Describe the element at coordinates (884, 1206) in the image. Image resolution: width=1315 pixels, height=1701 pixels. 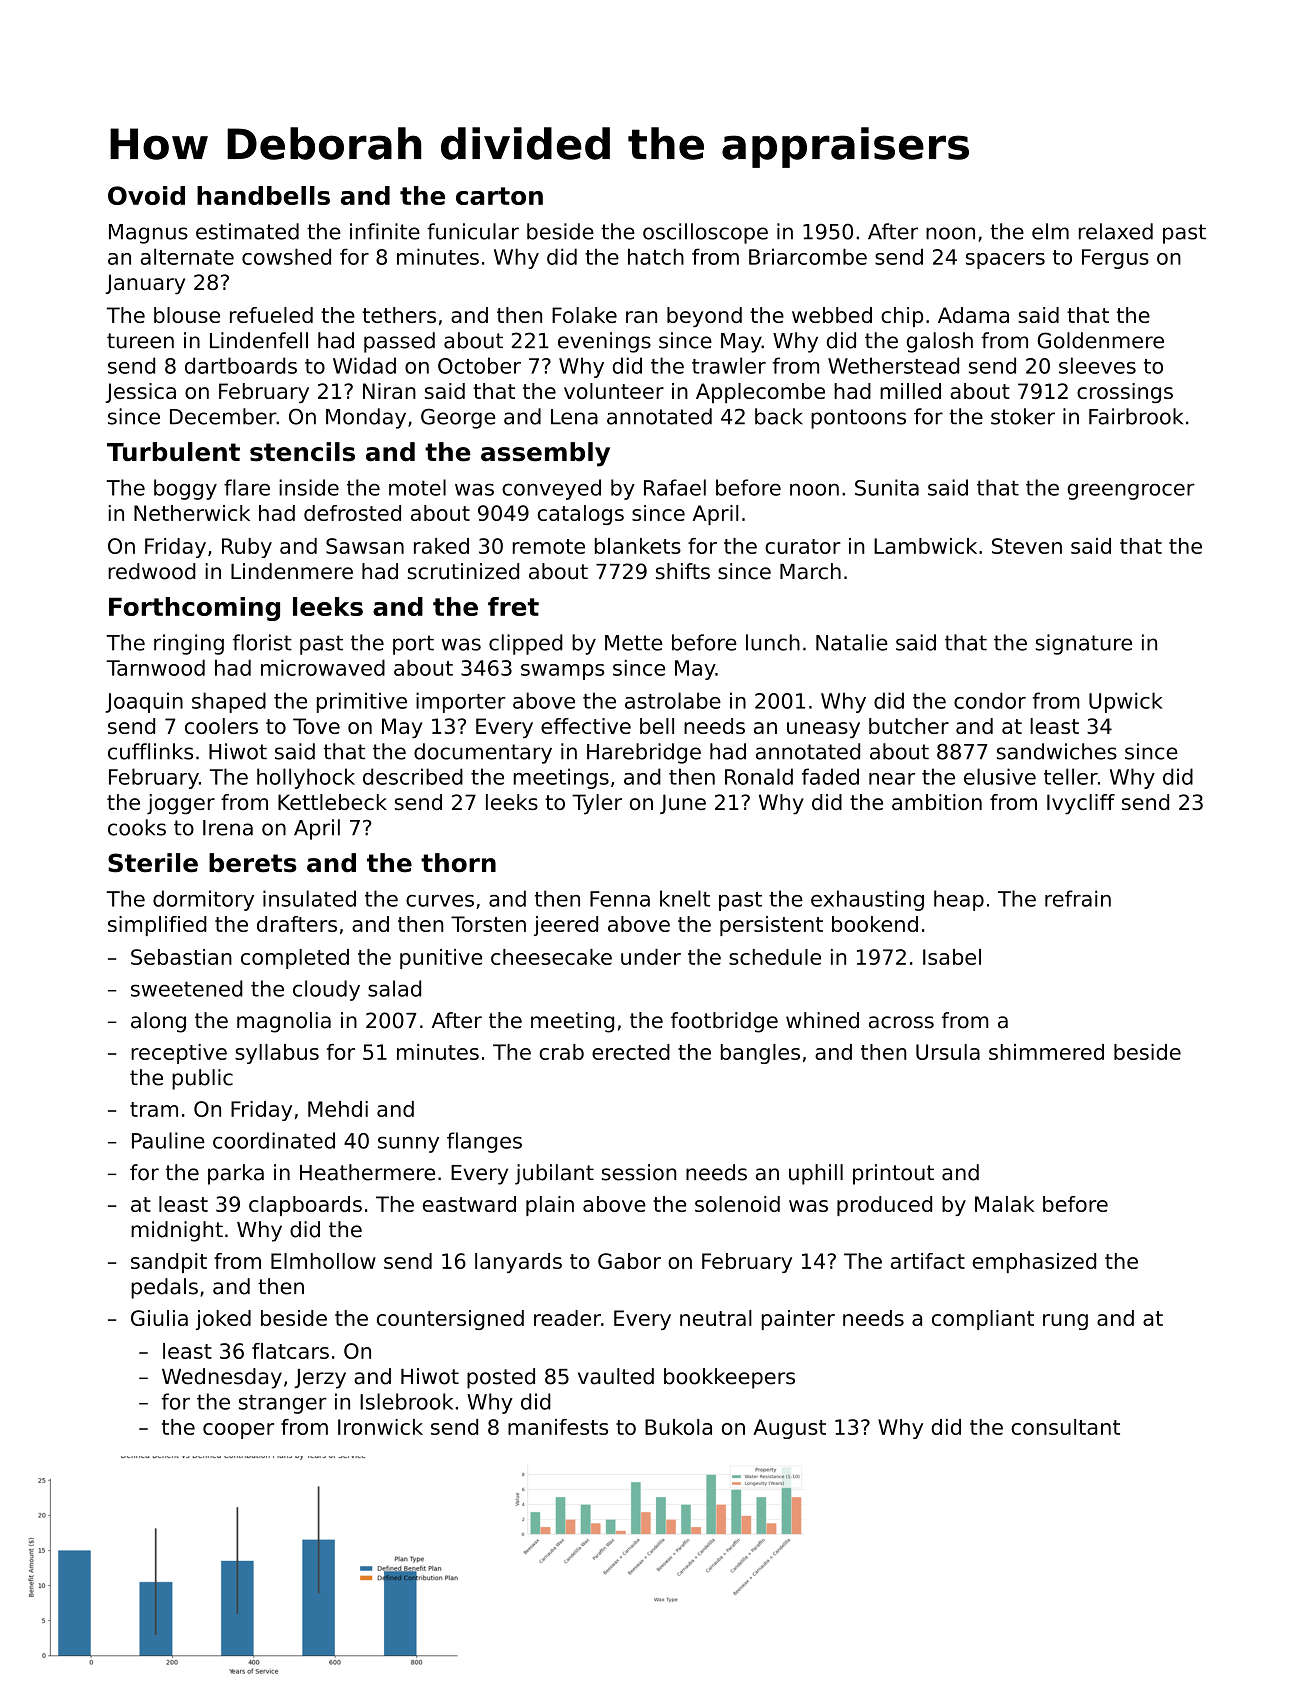
I see `produced` at that location.
